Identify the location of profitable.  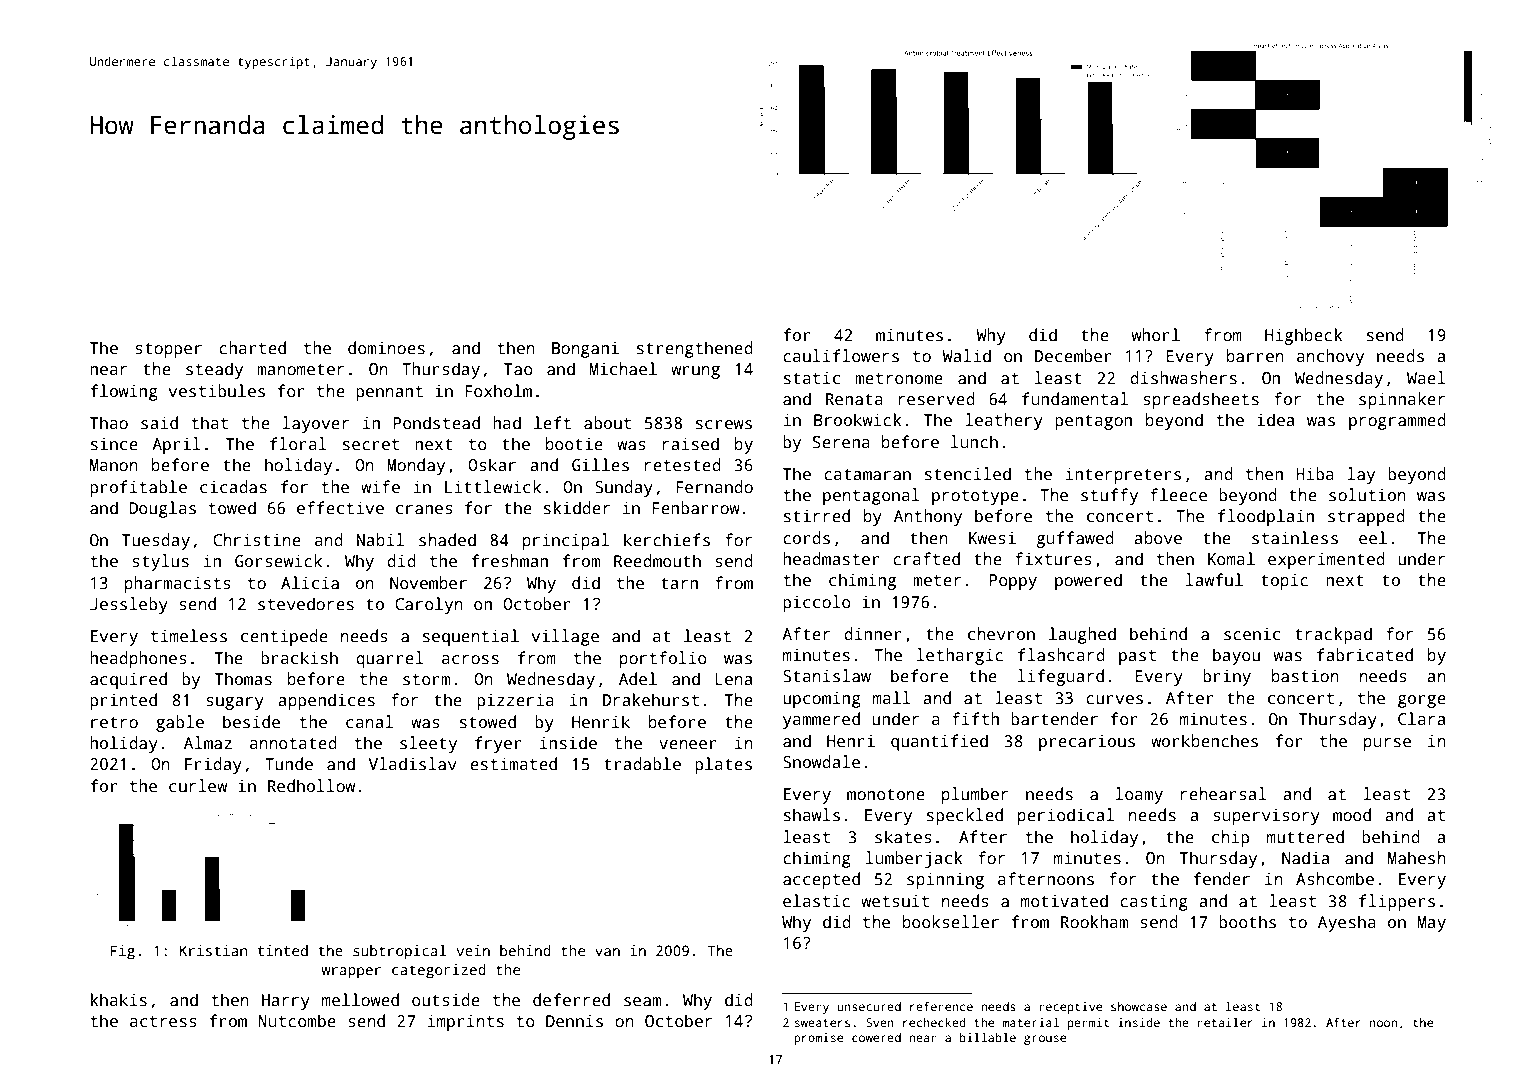
(138, 488).
